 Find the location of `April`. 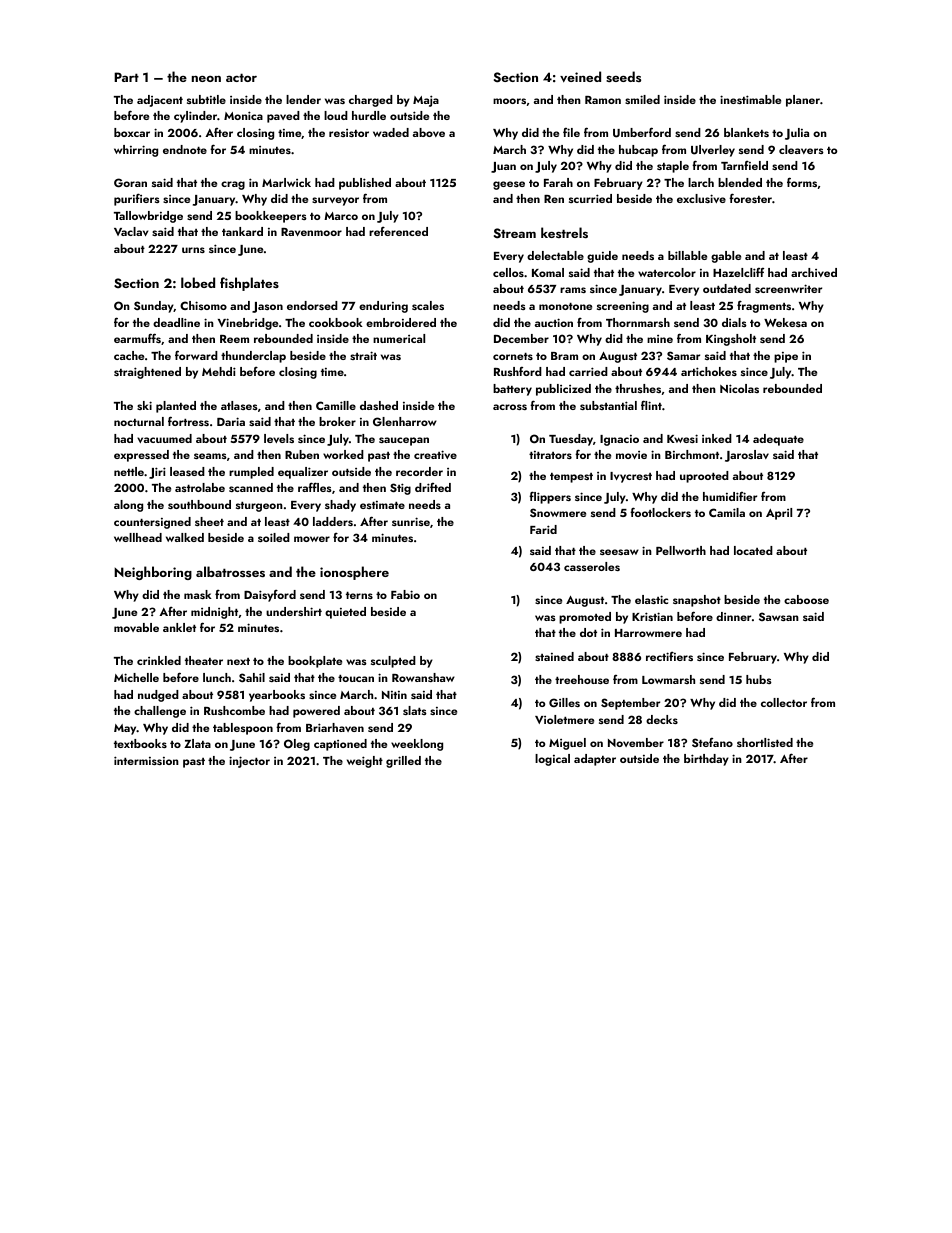

April is located at coordinates (779, 514).
